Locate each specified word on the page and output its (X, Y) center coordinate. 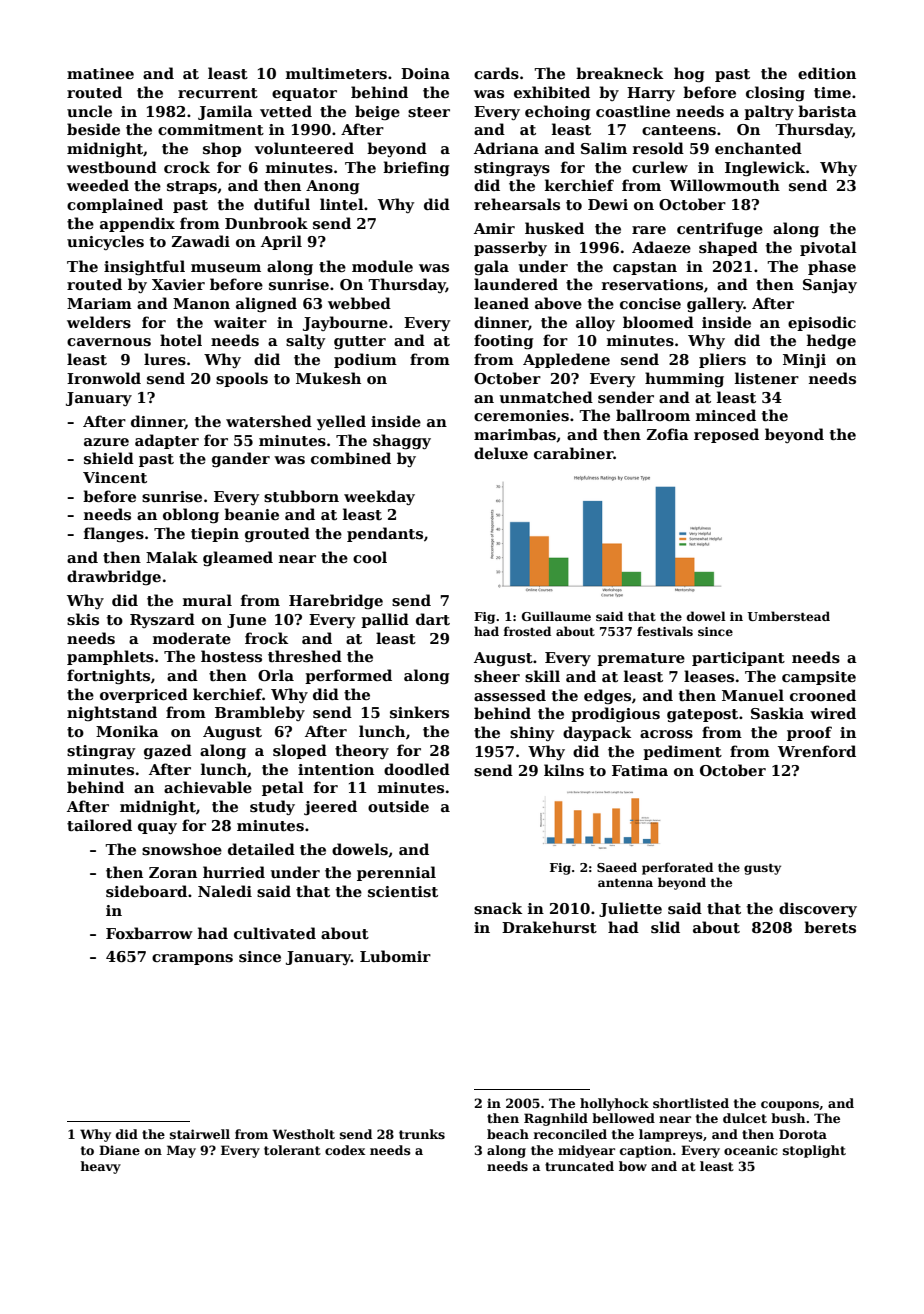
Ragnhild (556, 1119)
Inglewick (765, 169)
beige (377, 113)
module (382, 266)
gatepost (702, 716)
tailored (99, 825)
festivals (665, 631)
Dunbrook (266, 223)
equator (304, 94)
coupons (790, 1106)
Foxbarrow (149, 933)
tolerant (292, 1150)
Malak (172, 557)
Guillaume (556, 616)
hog (689, 75)
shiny (532, 733)
